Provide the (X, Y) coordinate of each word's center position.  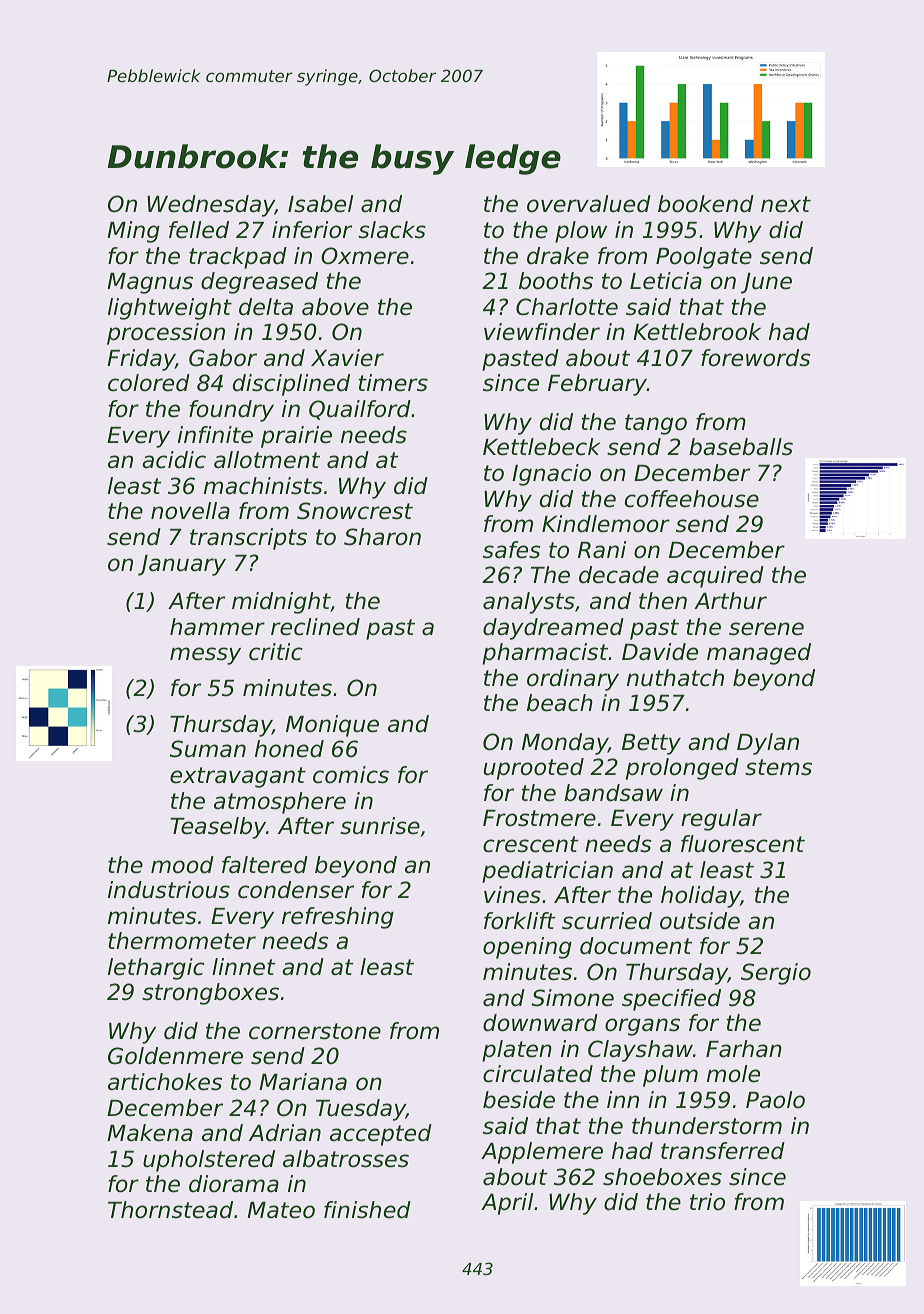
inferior (312, 230)
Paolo (775, 1100)
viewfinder (542, 332)
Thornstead (170, 1210)
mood (182, 865)
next (786, 204)
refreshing (338, 918)
